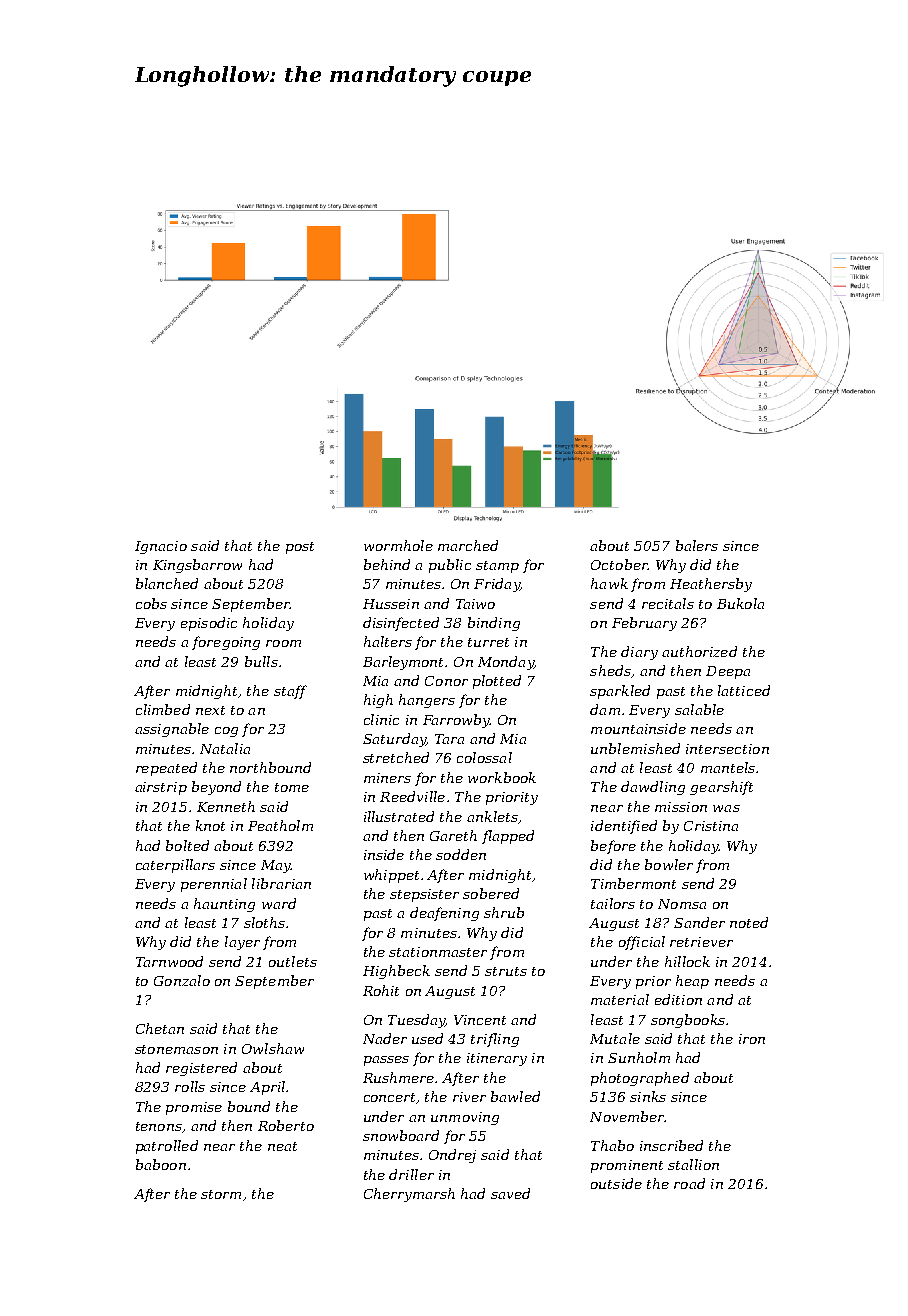  What do you see at coordinates (389, 1097) in the page?
I see `concert` at bounding box center [389, 1097].
